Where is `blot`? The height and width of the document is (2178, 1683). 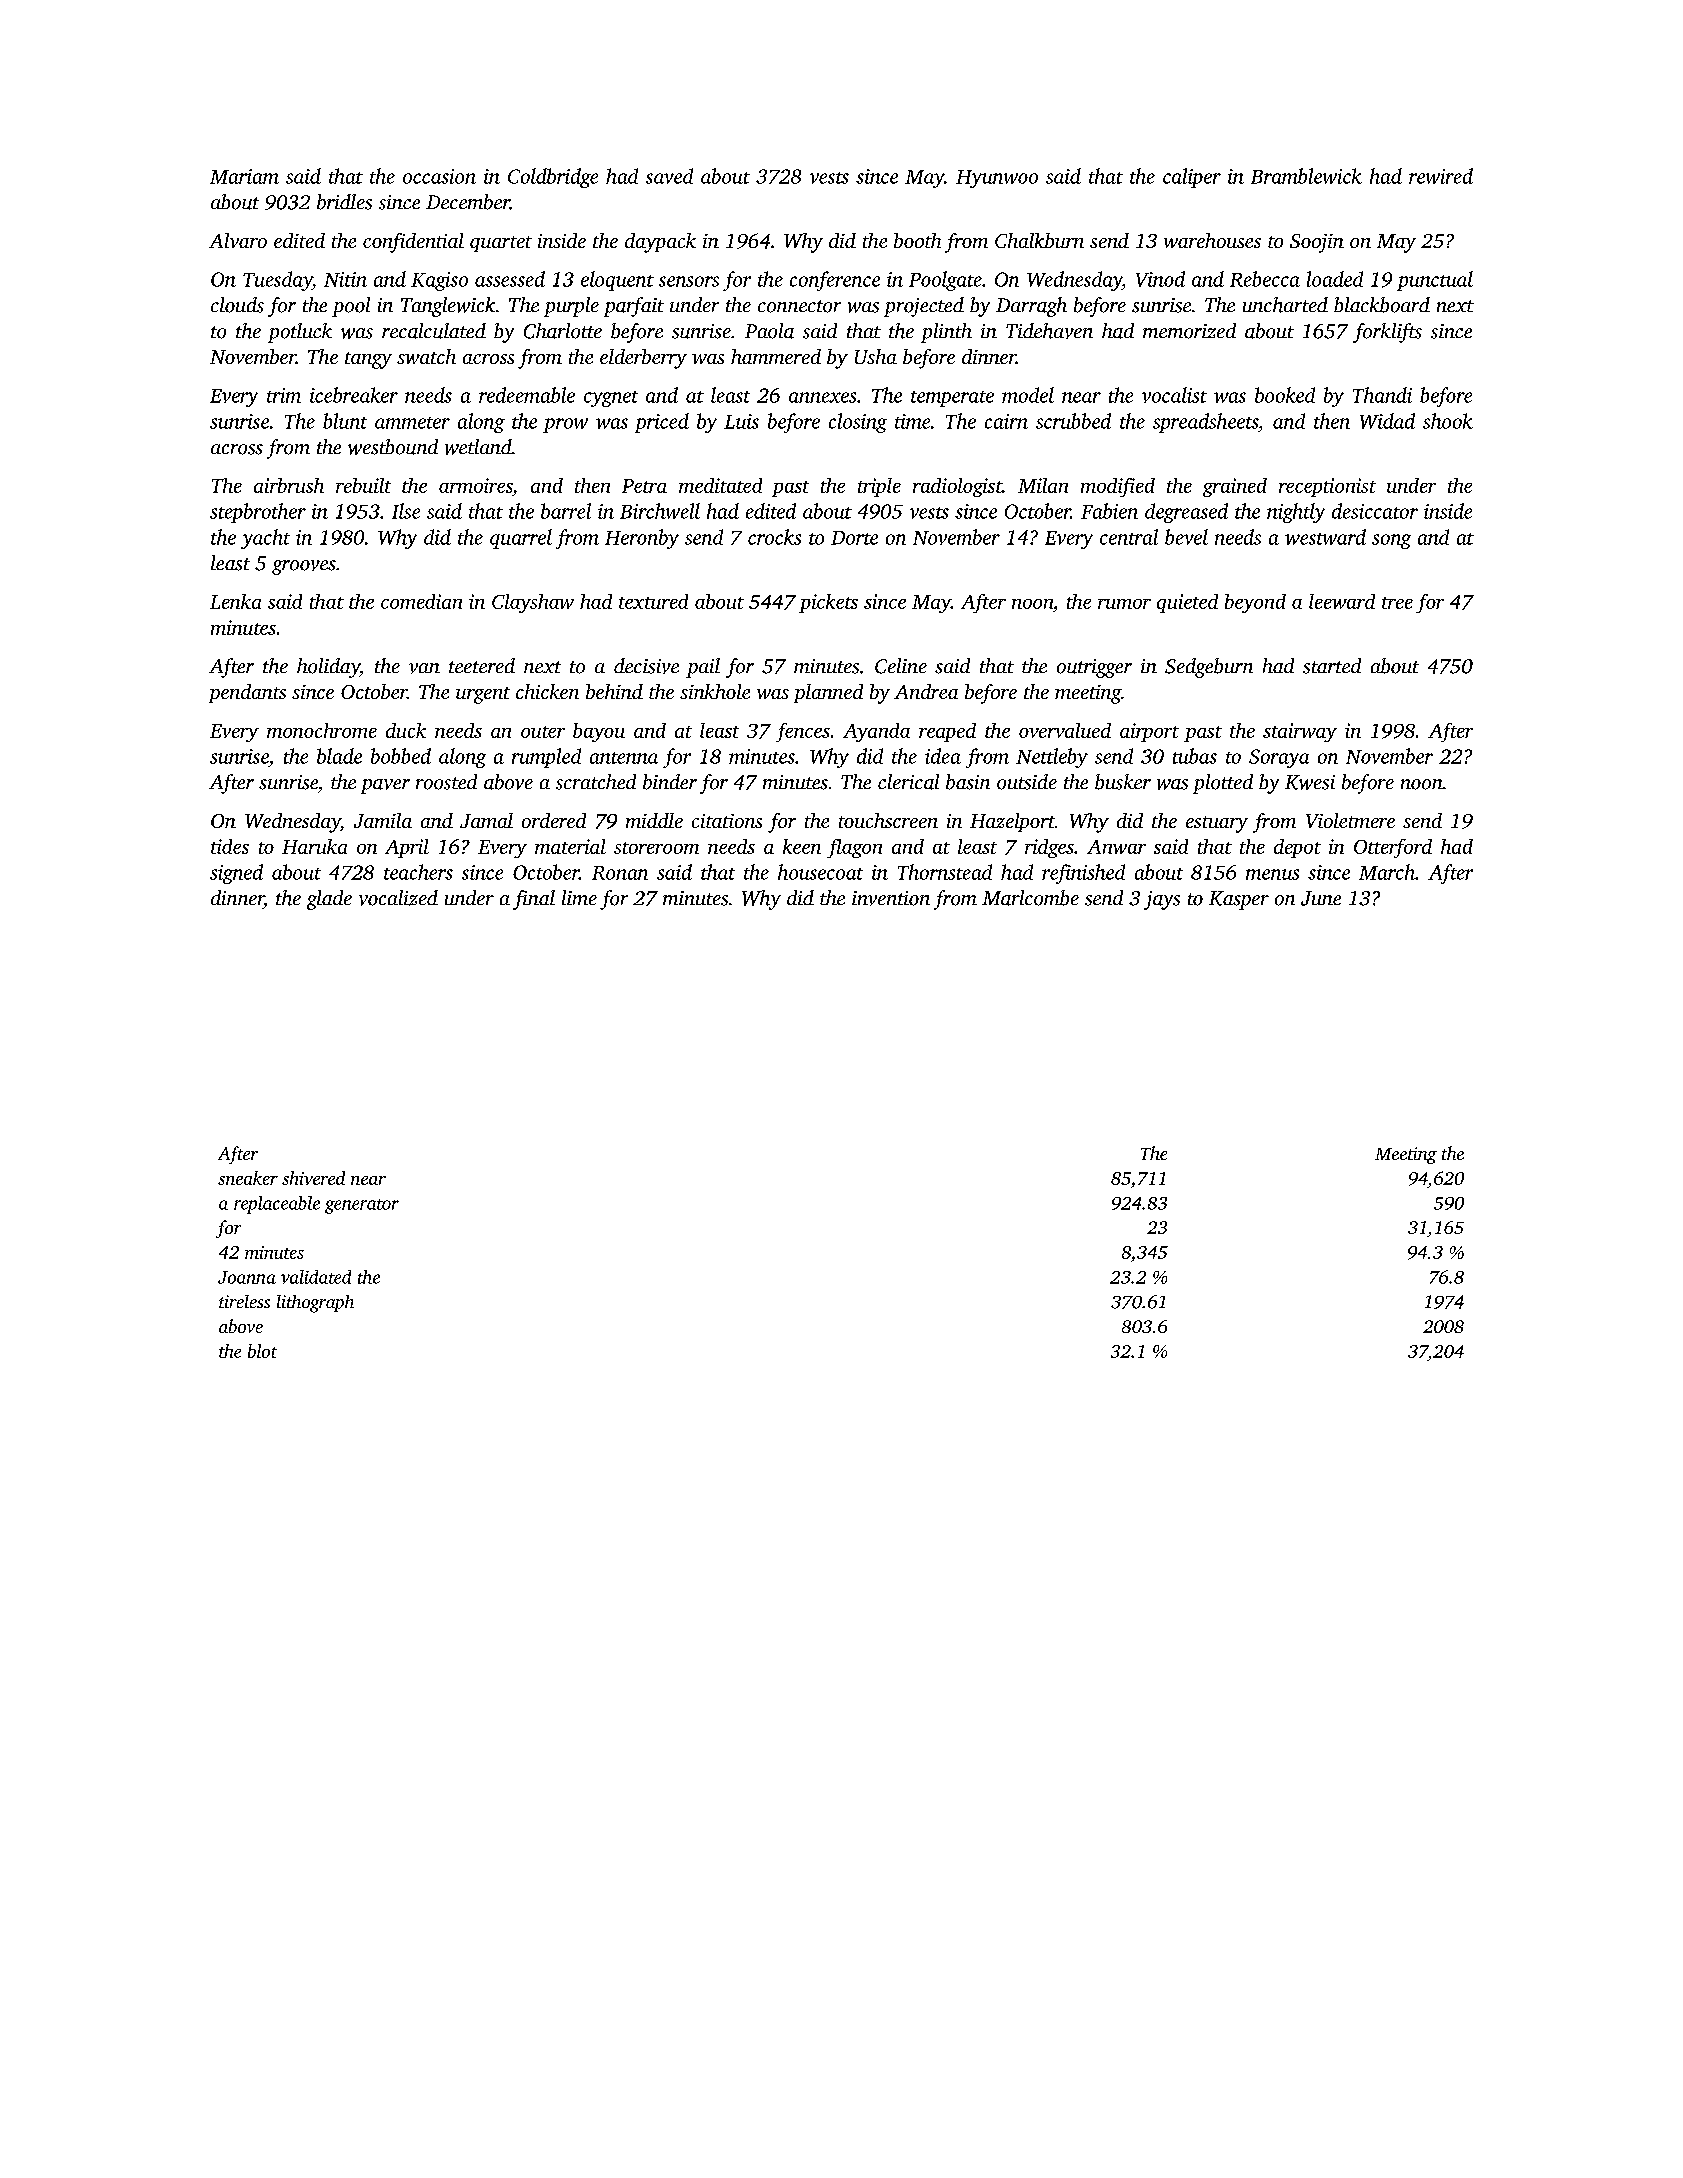
blot is located at coordinates (262, 1351).
